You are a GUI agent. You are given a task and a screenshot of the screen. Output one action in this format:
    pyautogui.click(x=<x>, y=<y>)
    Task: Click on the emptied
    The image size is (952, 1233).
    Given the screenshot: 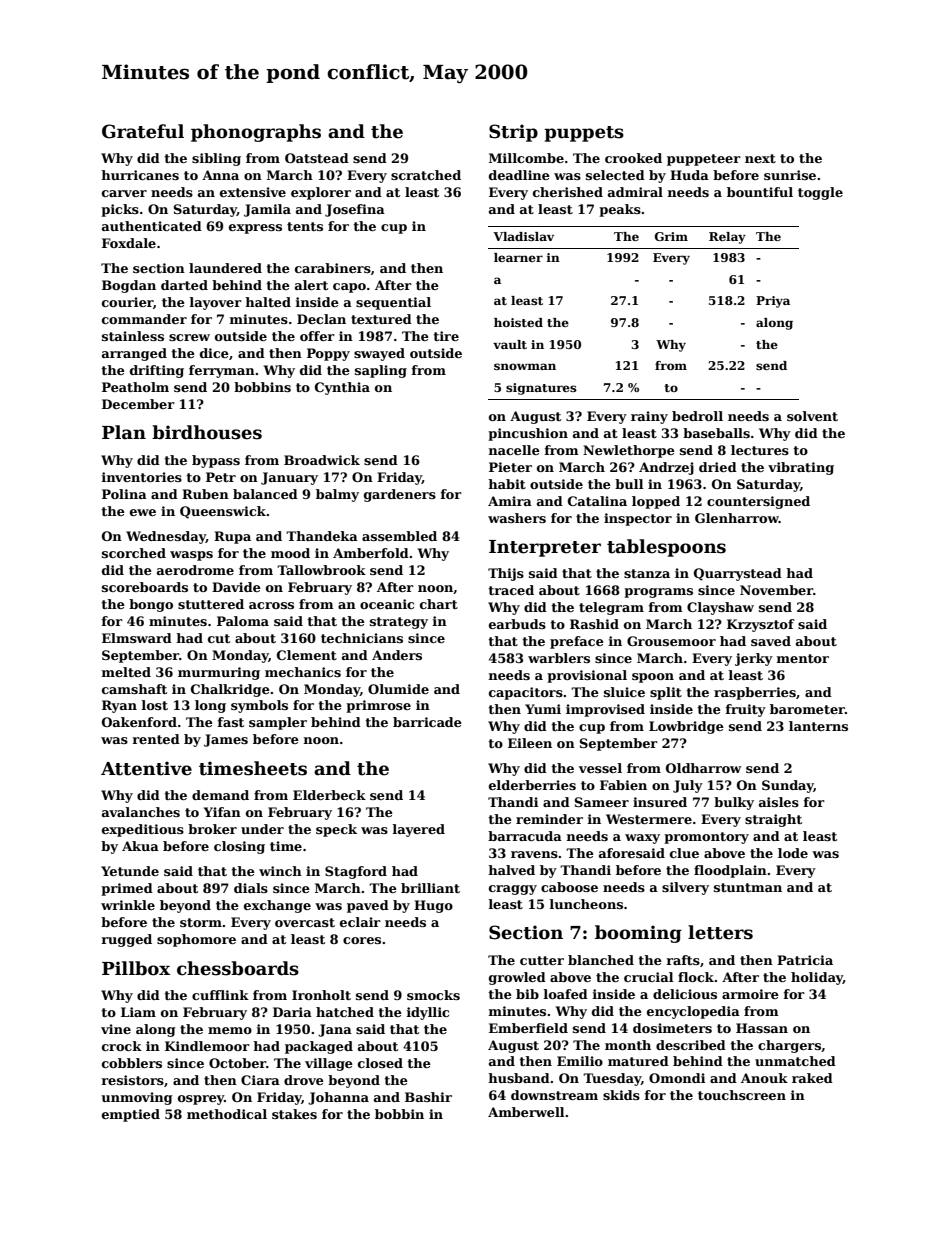 What is the action you would take?
    pyautogui.click(x=131, y=1115)
